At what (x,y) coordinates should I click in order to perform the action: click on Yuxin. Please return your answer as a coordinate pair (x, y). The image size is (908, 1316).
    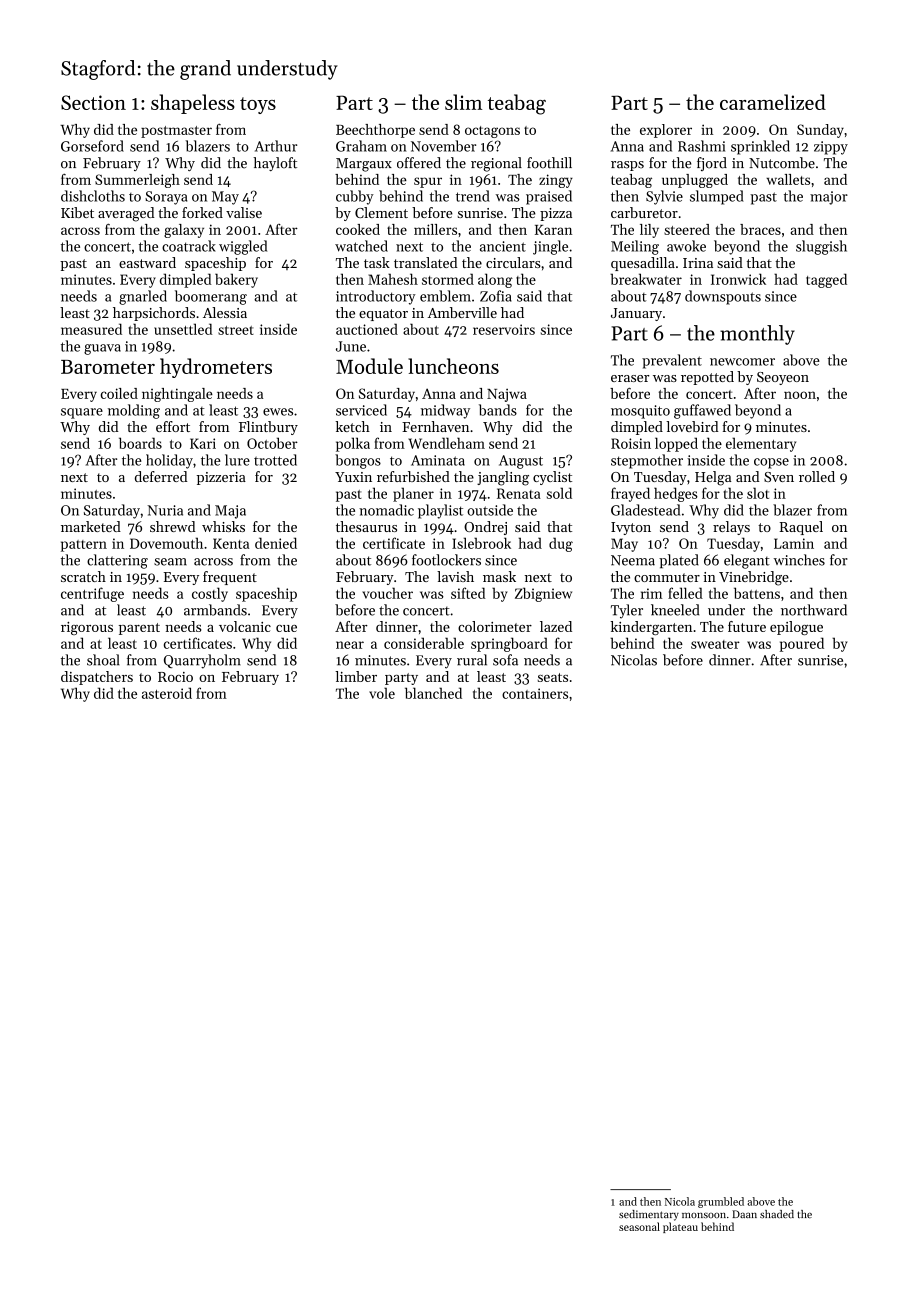
    Looking at the image, I should click on (353, 477).
